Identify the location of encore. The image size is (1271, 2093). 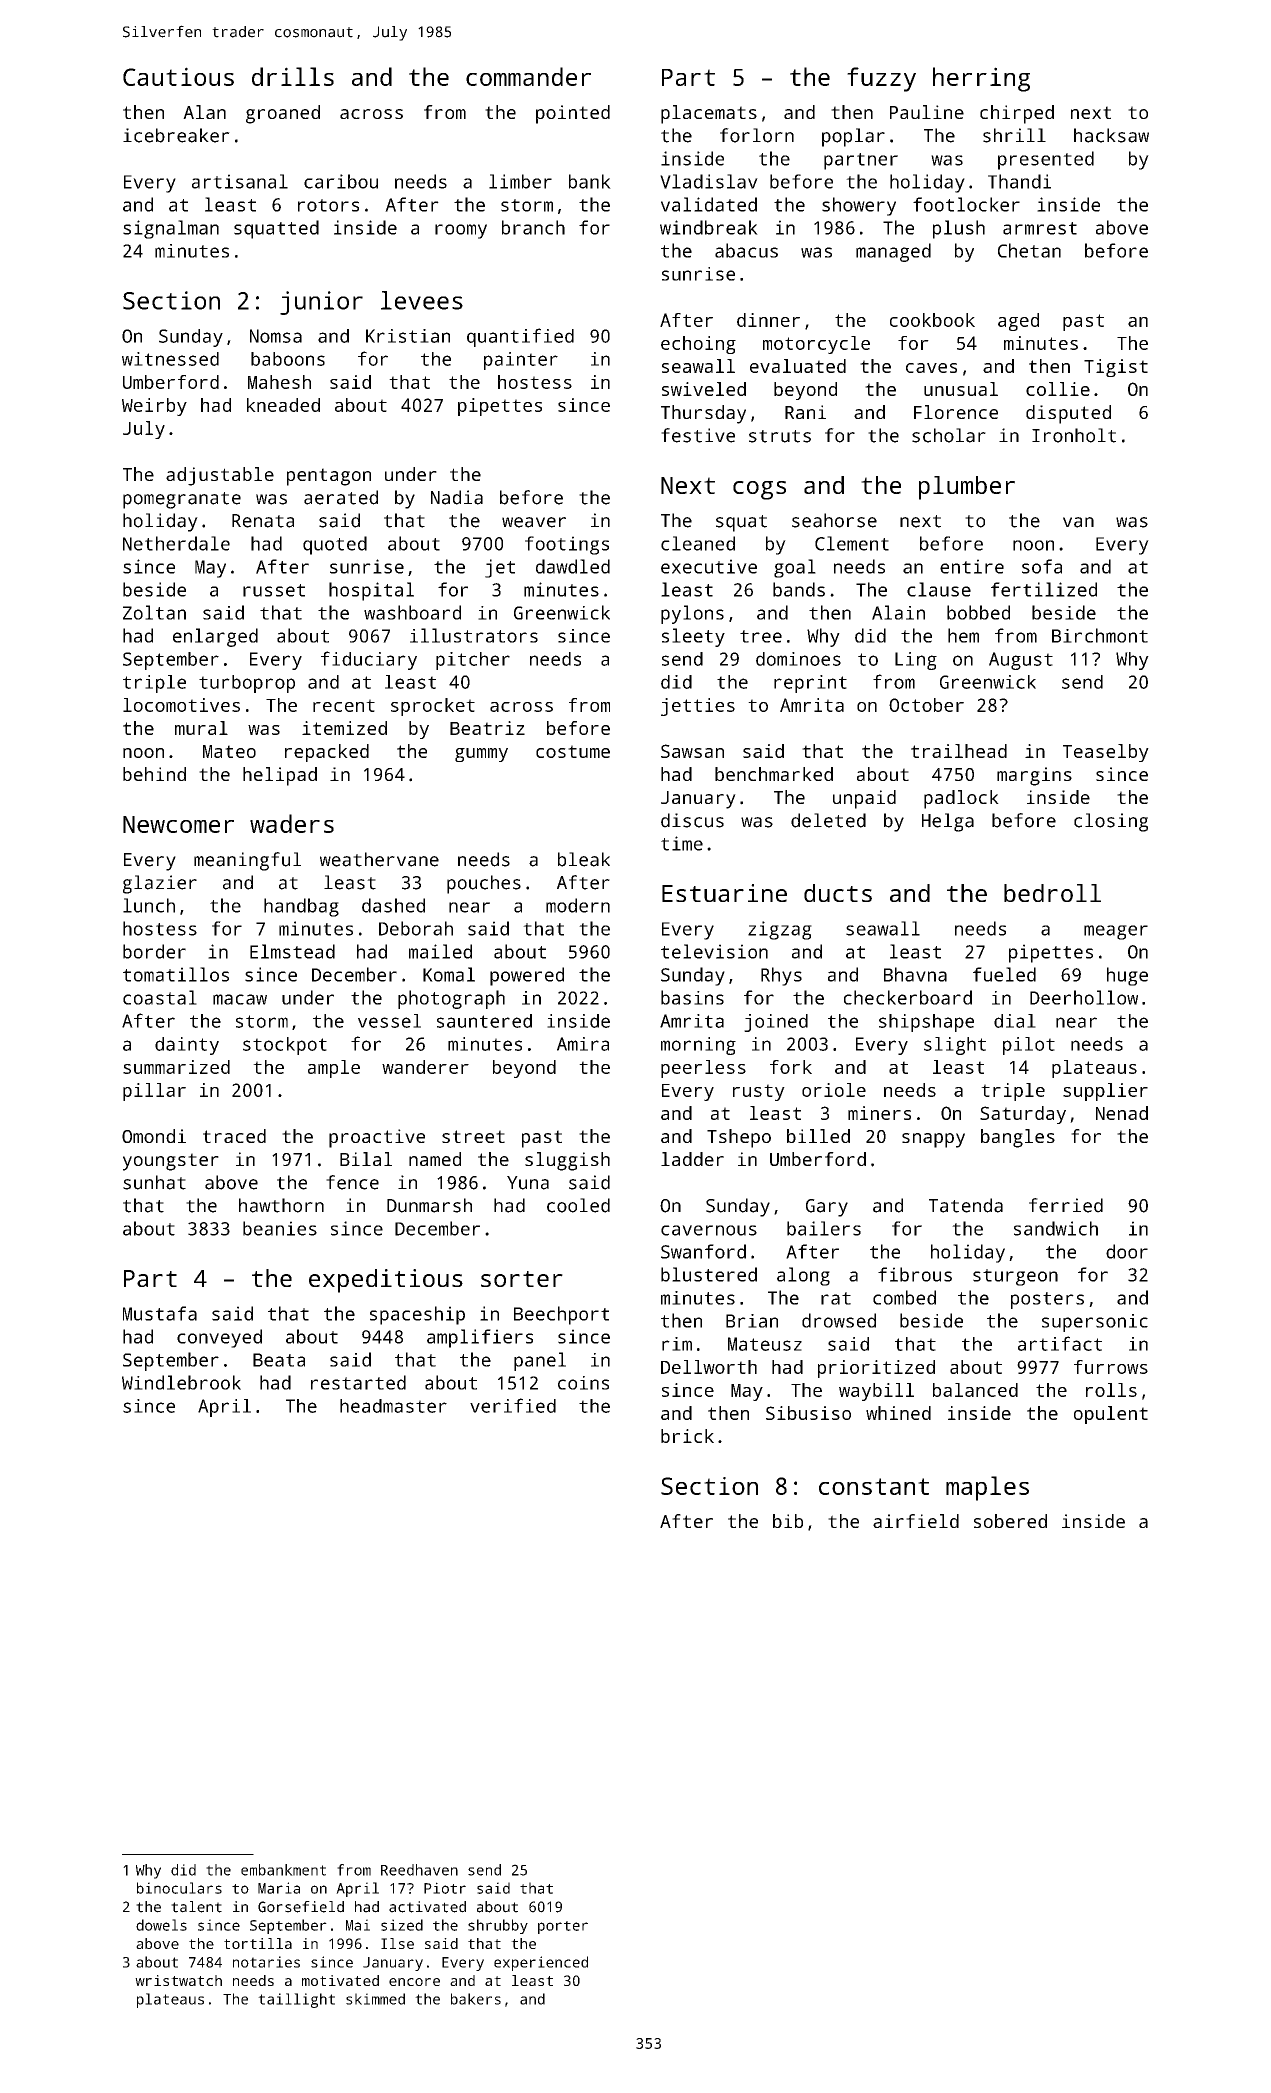
(414, 1982).
